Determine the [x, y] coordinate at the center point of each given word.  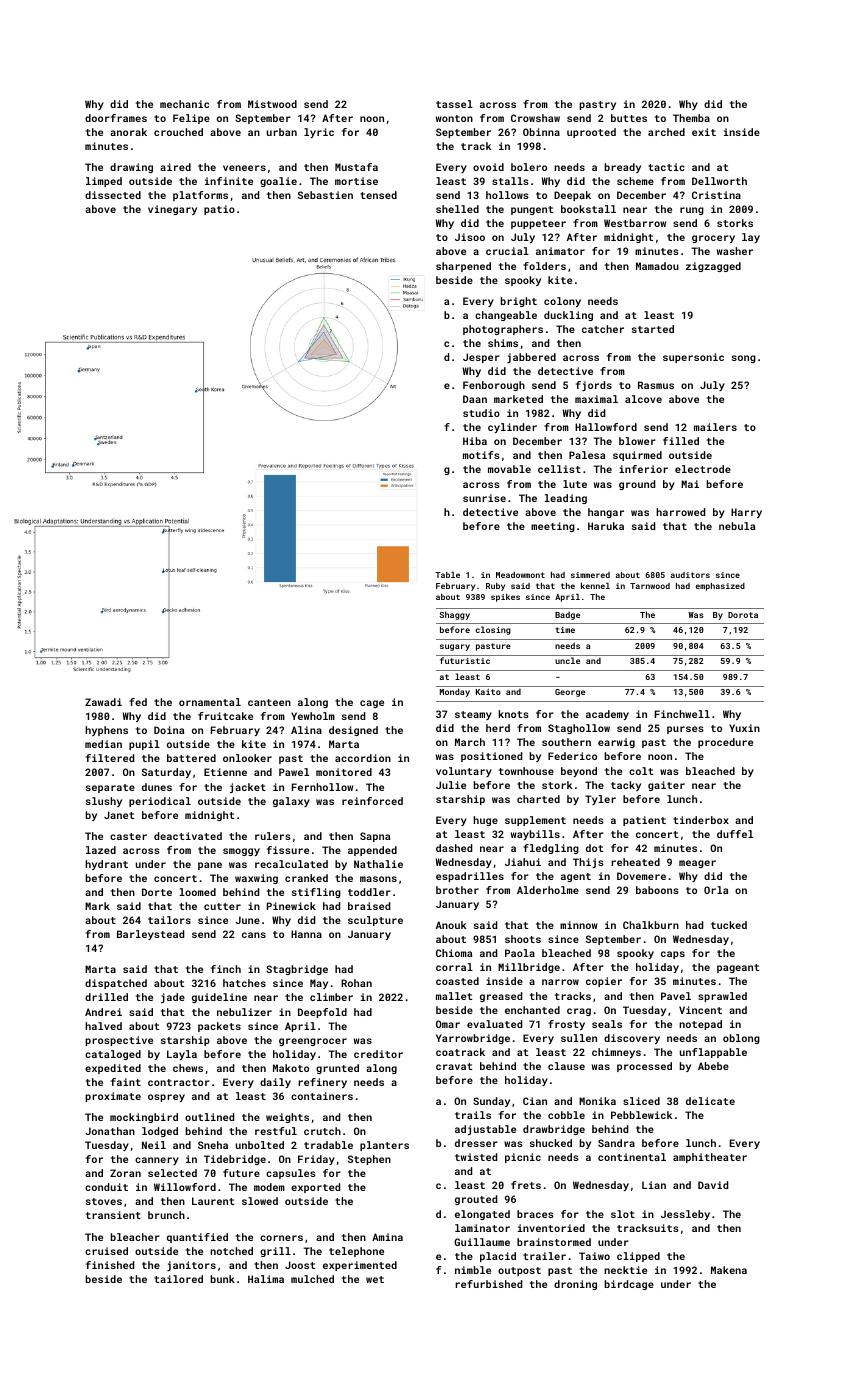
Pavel [676, 996]
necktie [625, 1270]
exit [704, 132]
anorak [128, 132]
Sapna [375, 837]
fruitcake [225, 716]
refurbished [488, 1284]
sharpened [463, 267]
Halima [266, 1279]
